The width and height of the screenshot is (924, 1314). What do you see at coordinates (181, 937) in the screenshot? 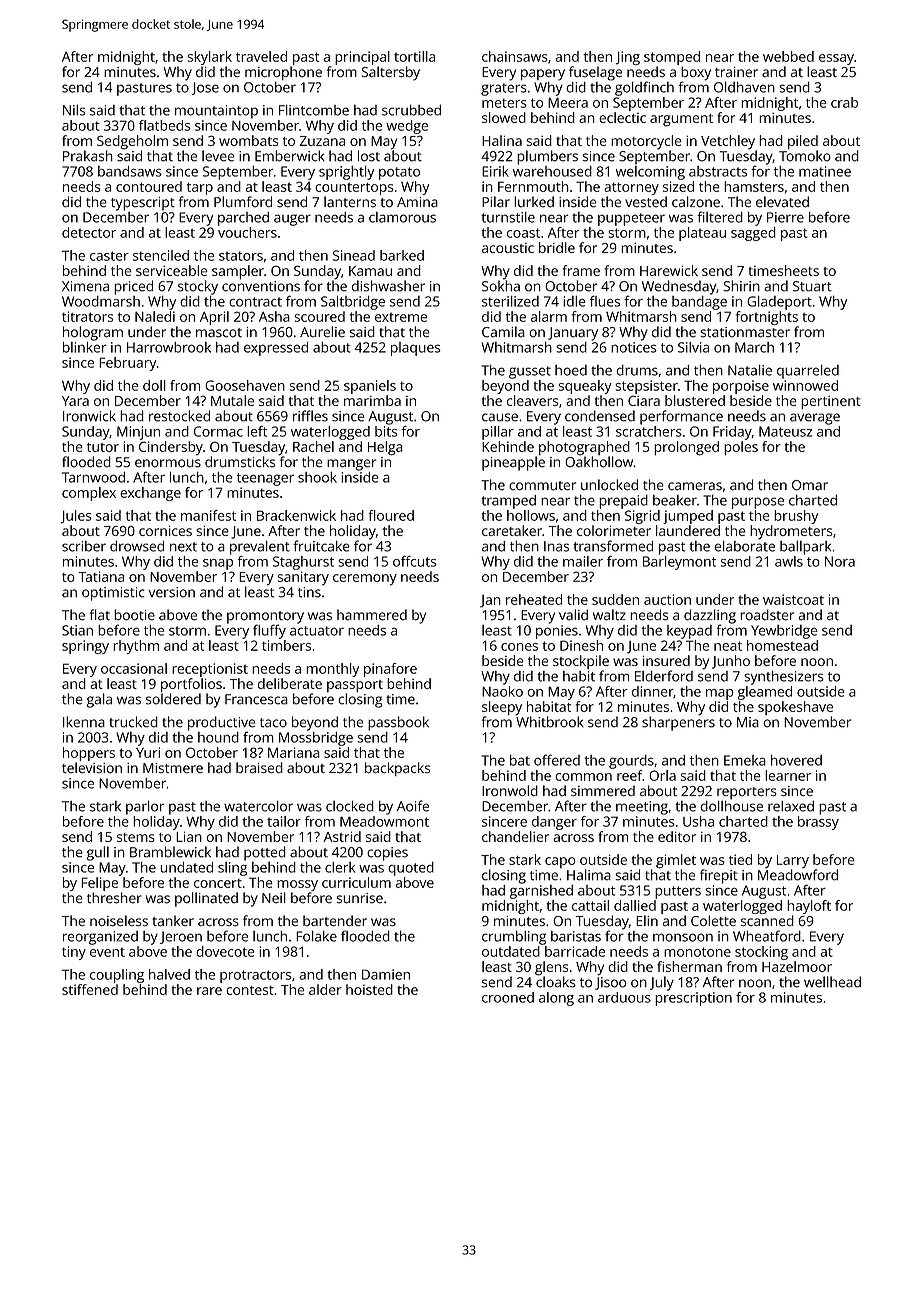
I see `Jeroen` at bounding box center [181, 937].
